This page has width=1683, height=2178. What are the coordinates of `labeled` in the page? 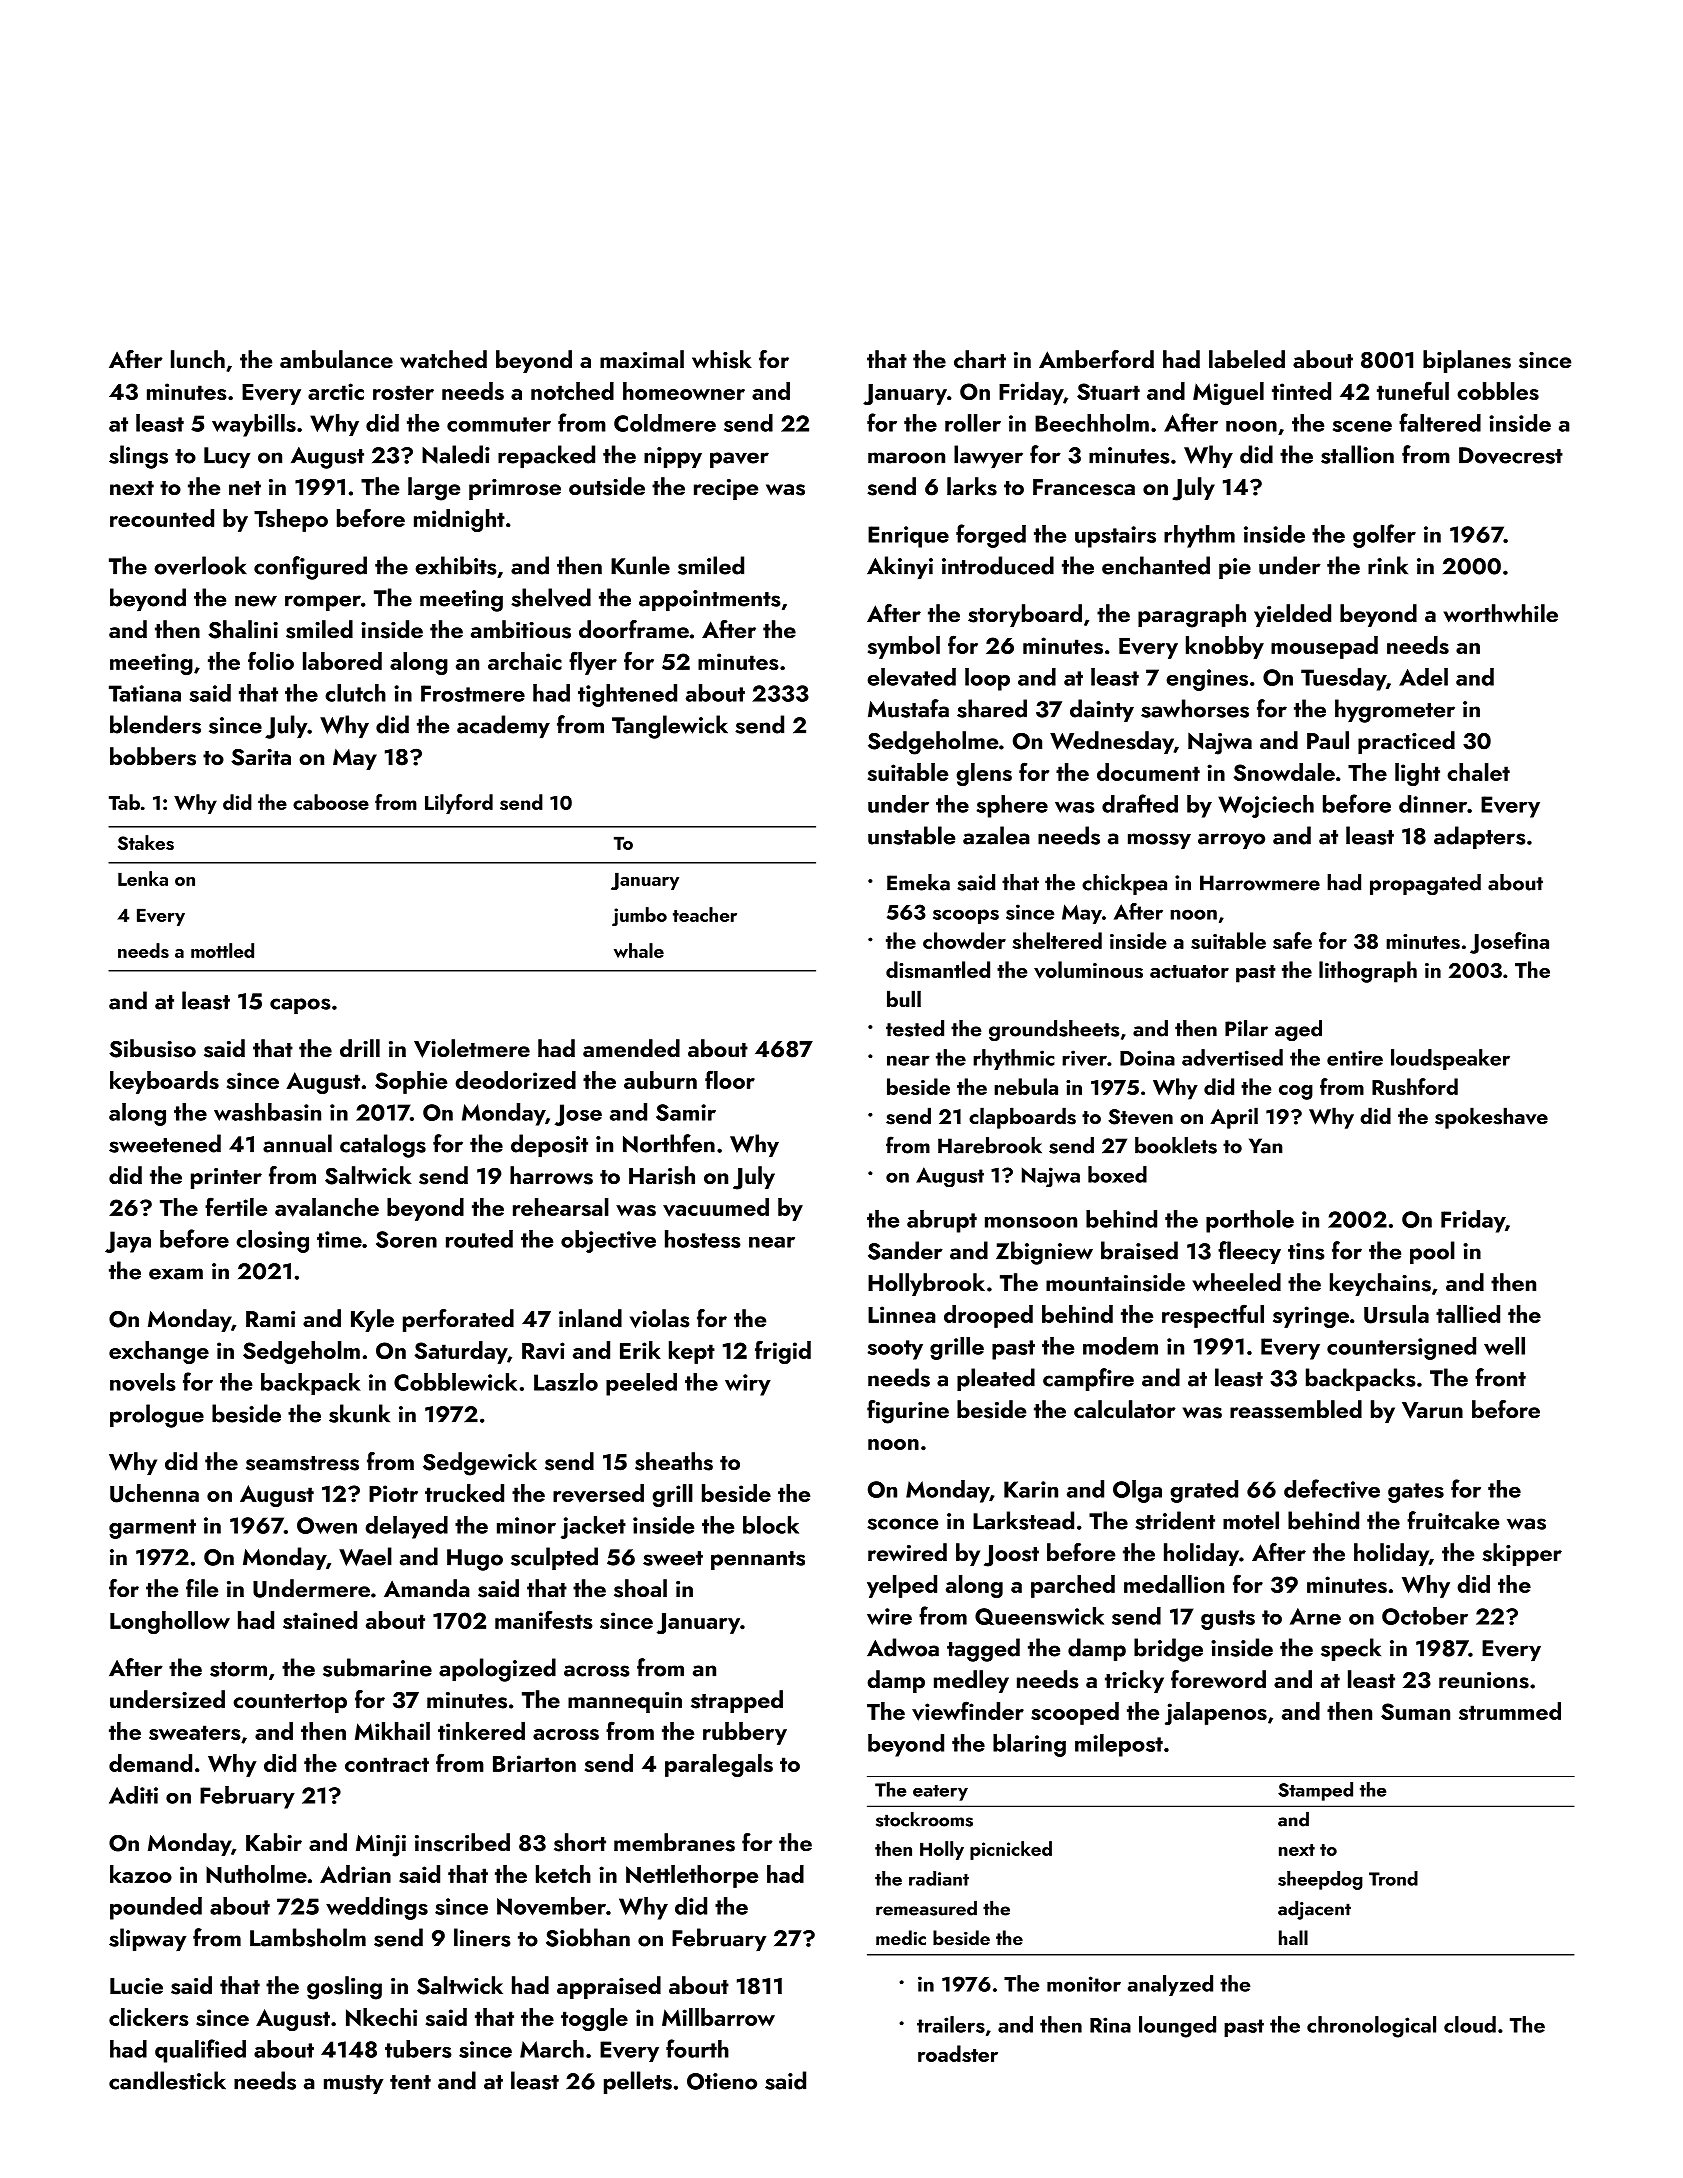 It's located at (1247, 359).
